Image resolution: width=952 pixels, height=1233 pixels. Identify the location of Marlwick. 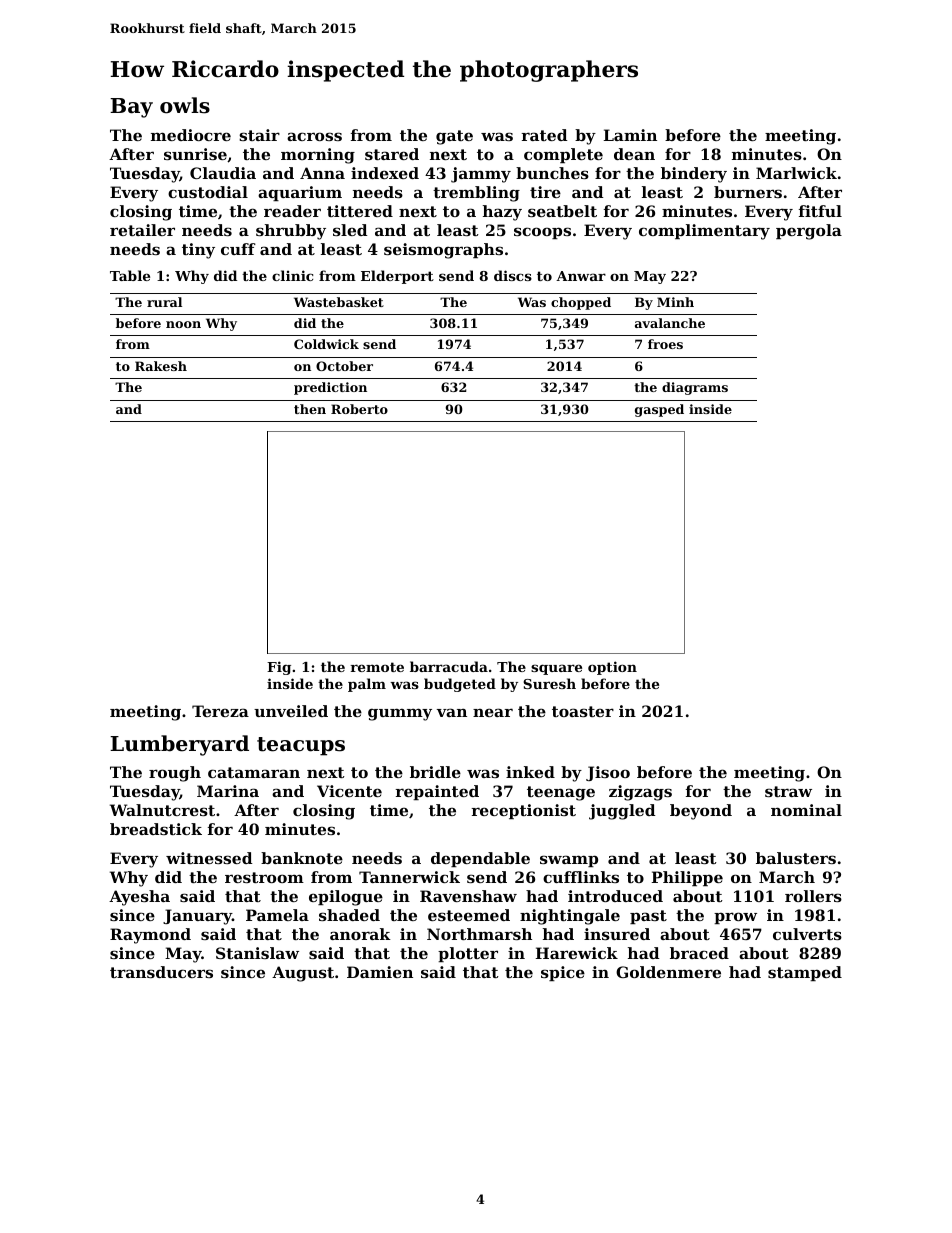
(796, 173).
